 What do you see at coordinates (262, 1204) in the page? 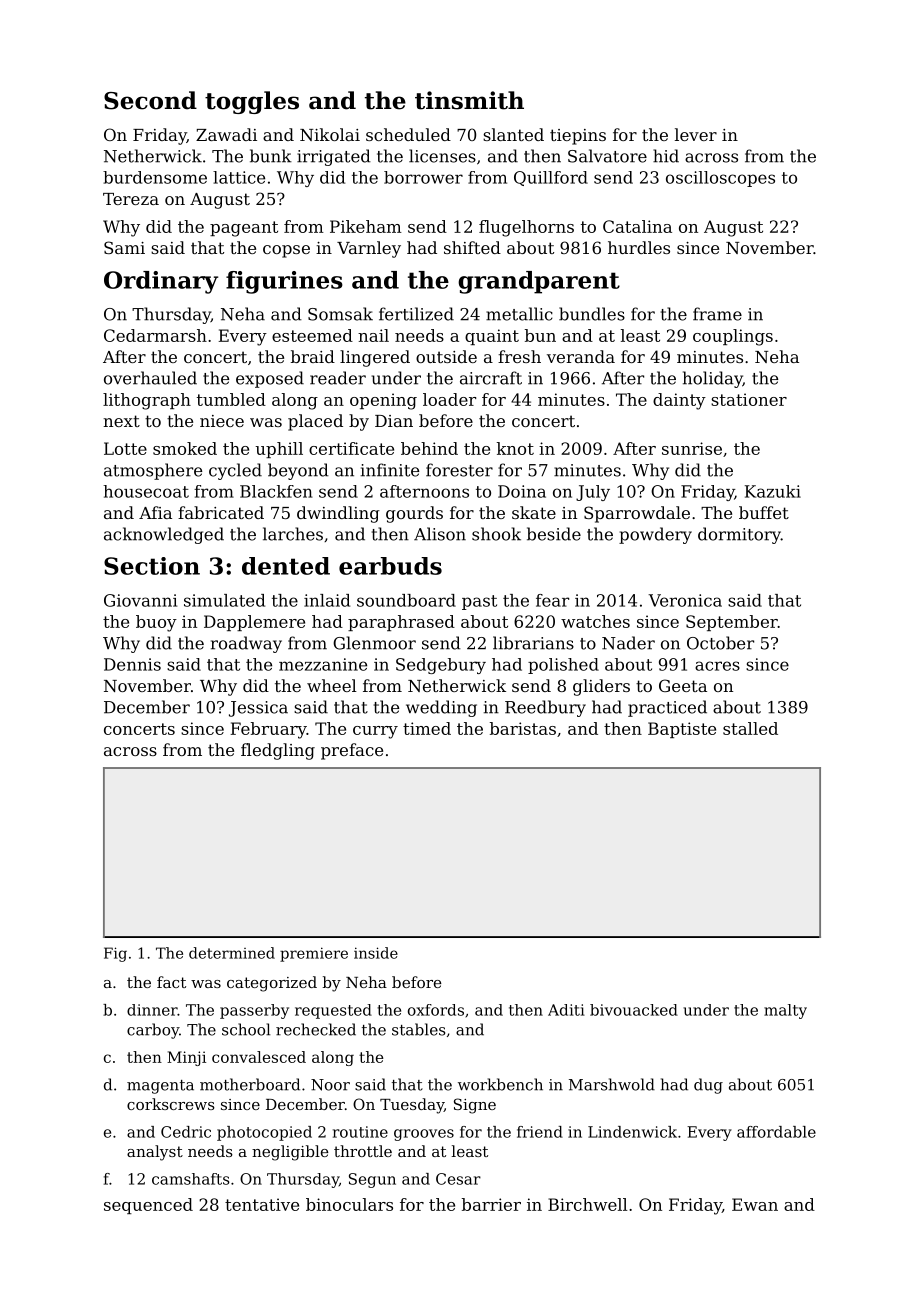
I see `tentative` at bounding box center [262, 1204].
